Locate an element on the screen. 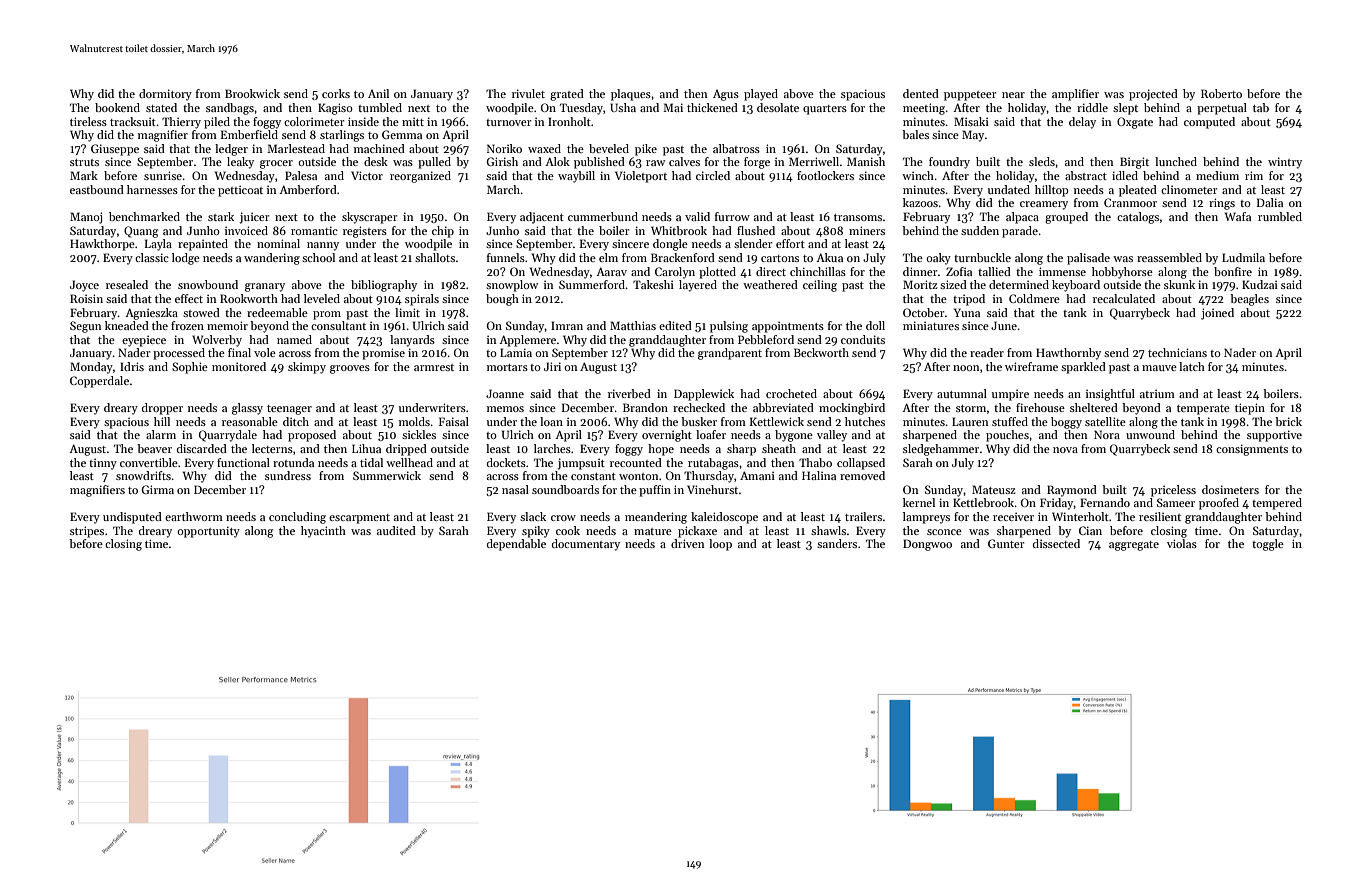 The width and height of the screenshot is (1372, 887). Hawkthorpe is located at coordinates (102, 245).
